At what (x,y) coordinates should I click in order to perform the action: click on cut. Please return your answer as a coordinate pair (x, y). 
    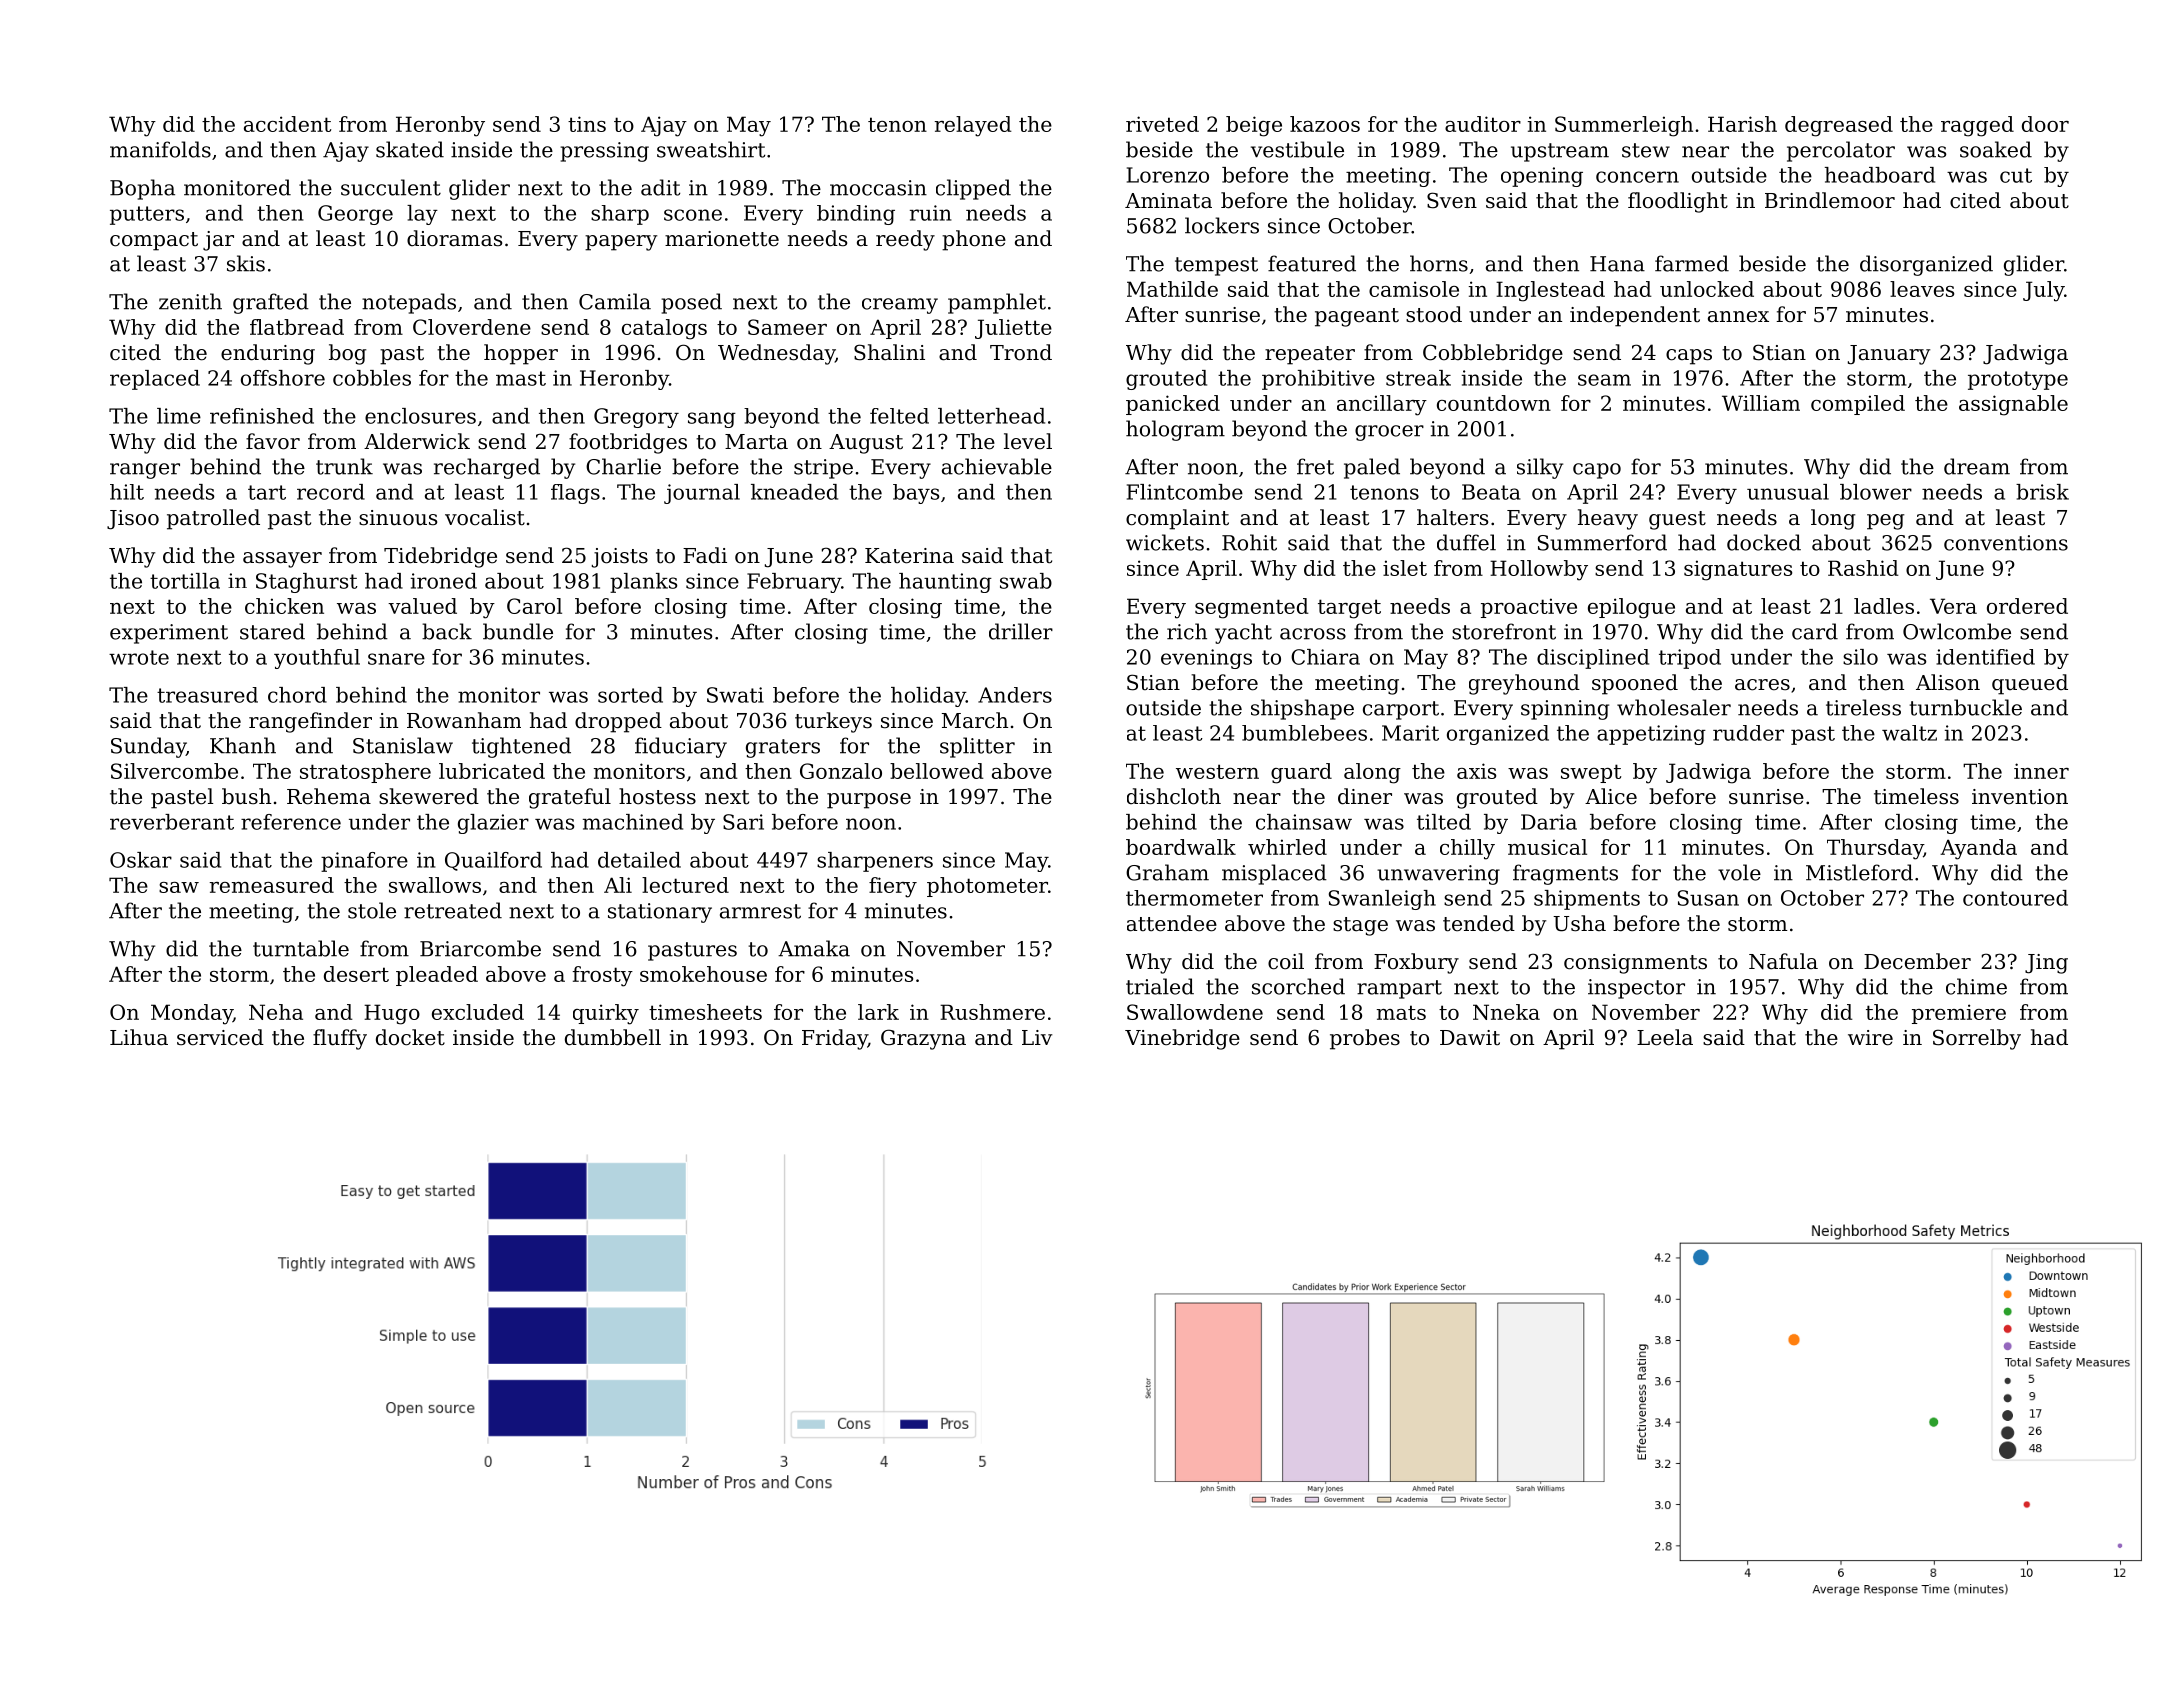
    Looking at the image, I should click on (2016, 175).
